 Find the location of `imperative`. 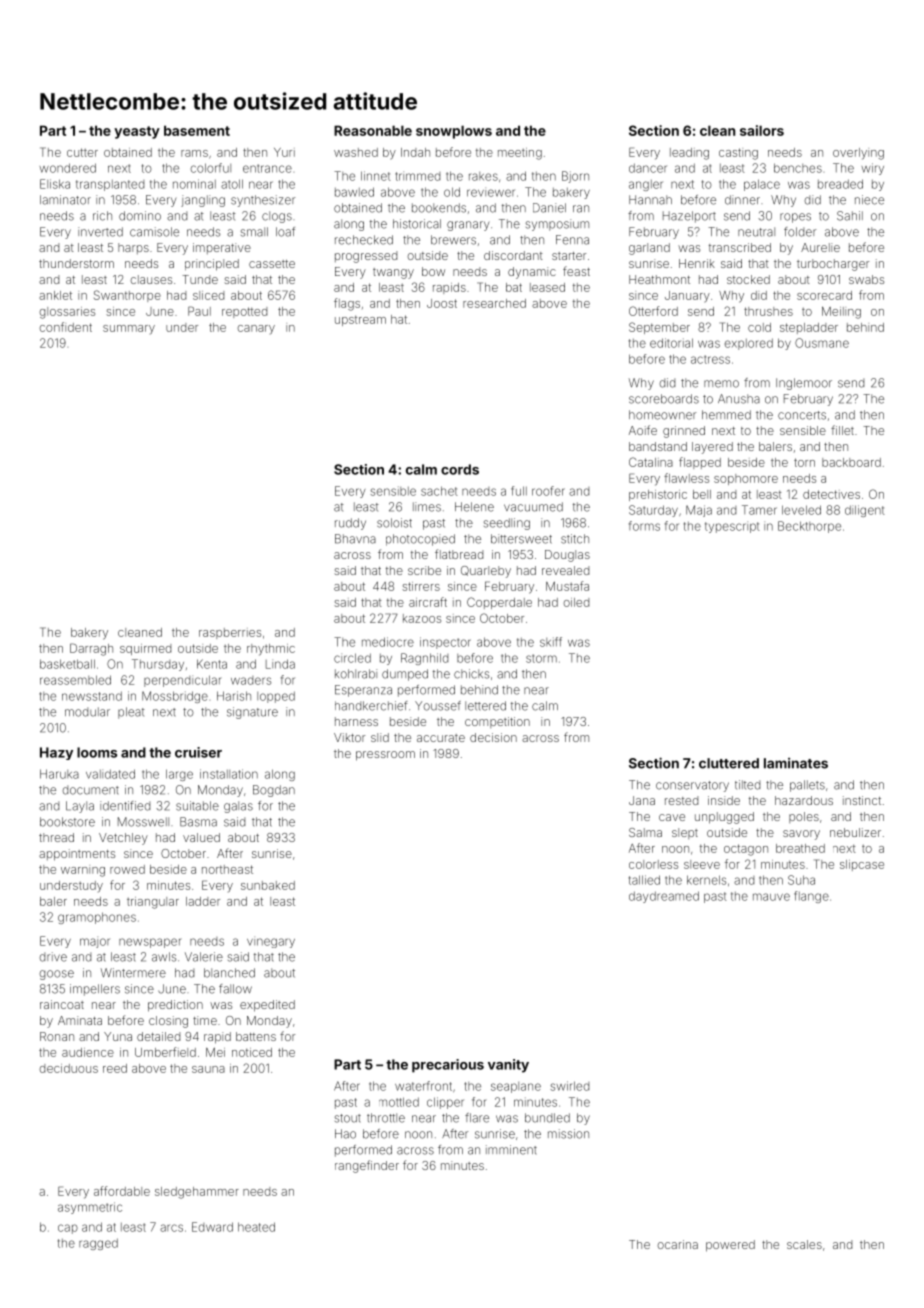

imperative is located at coordinates (222, 248).
